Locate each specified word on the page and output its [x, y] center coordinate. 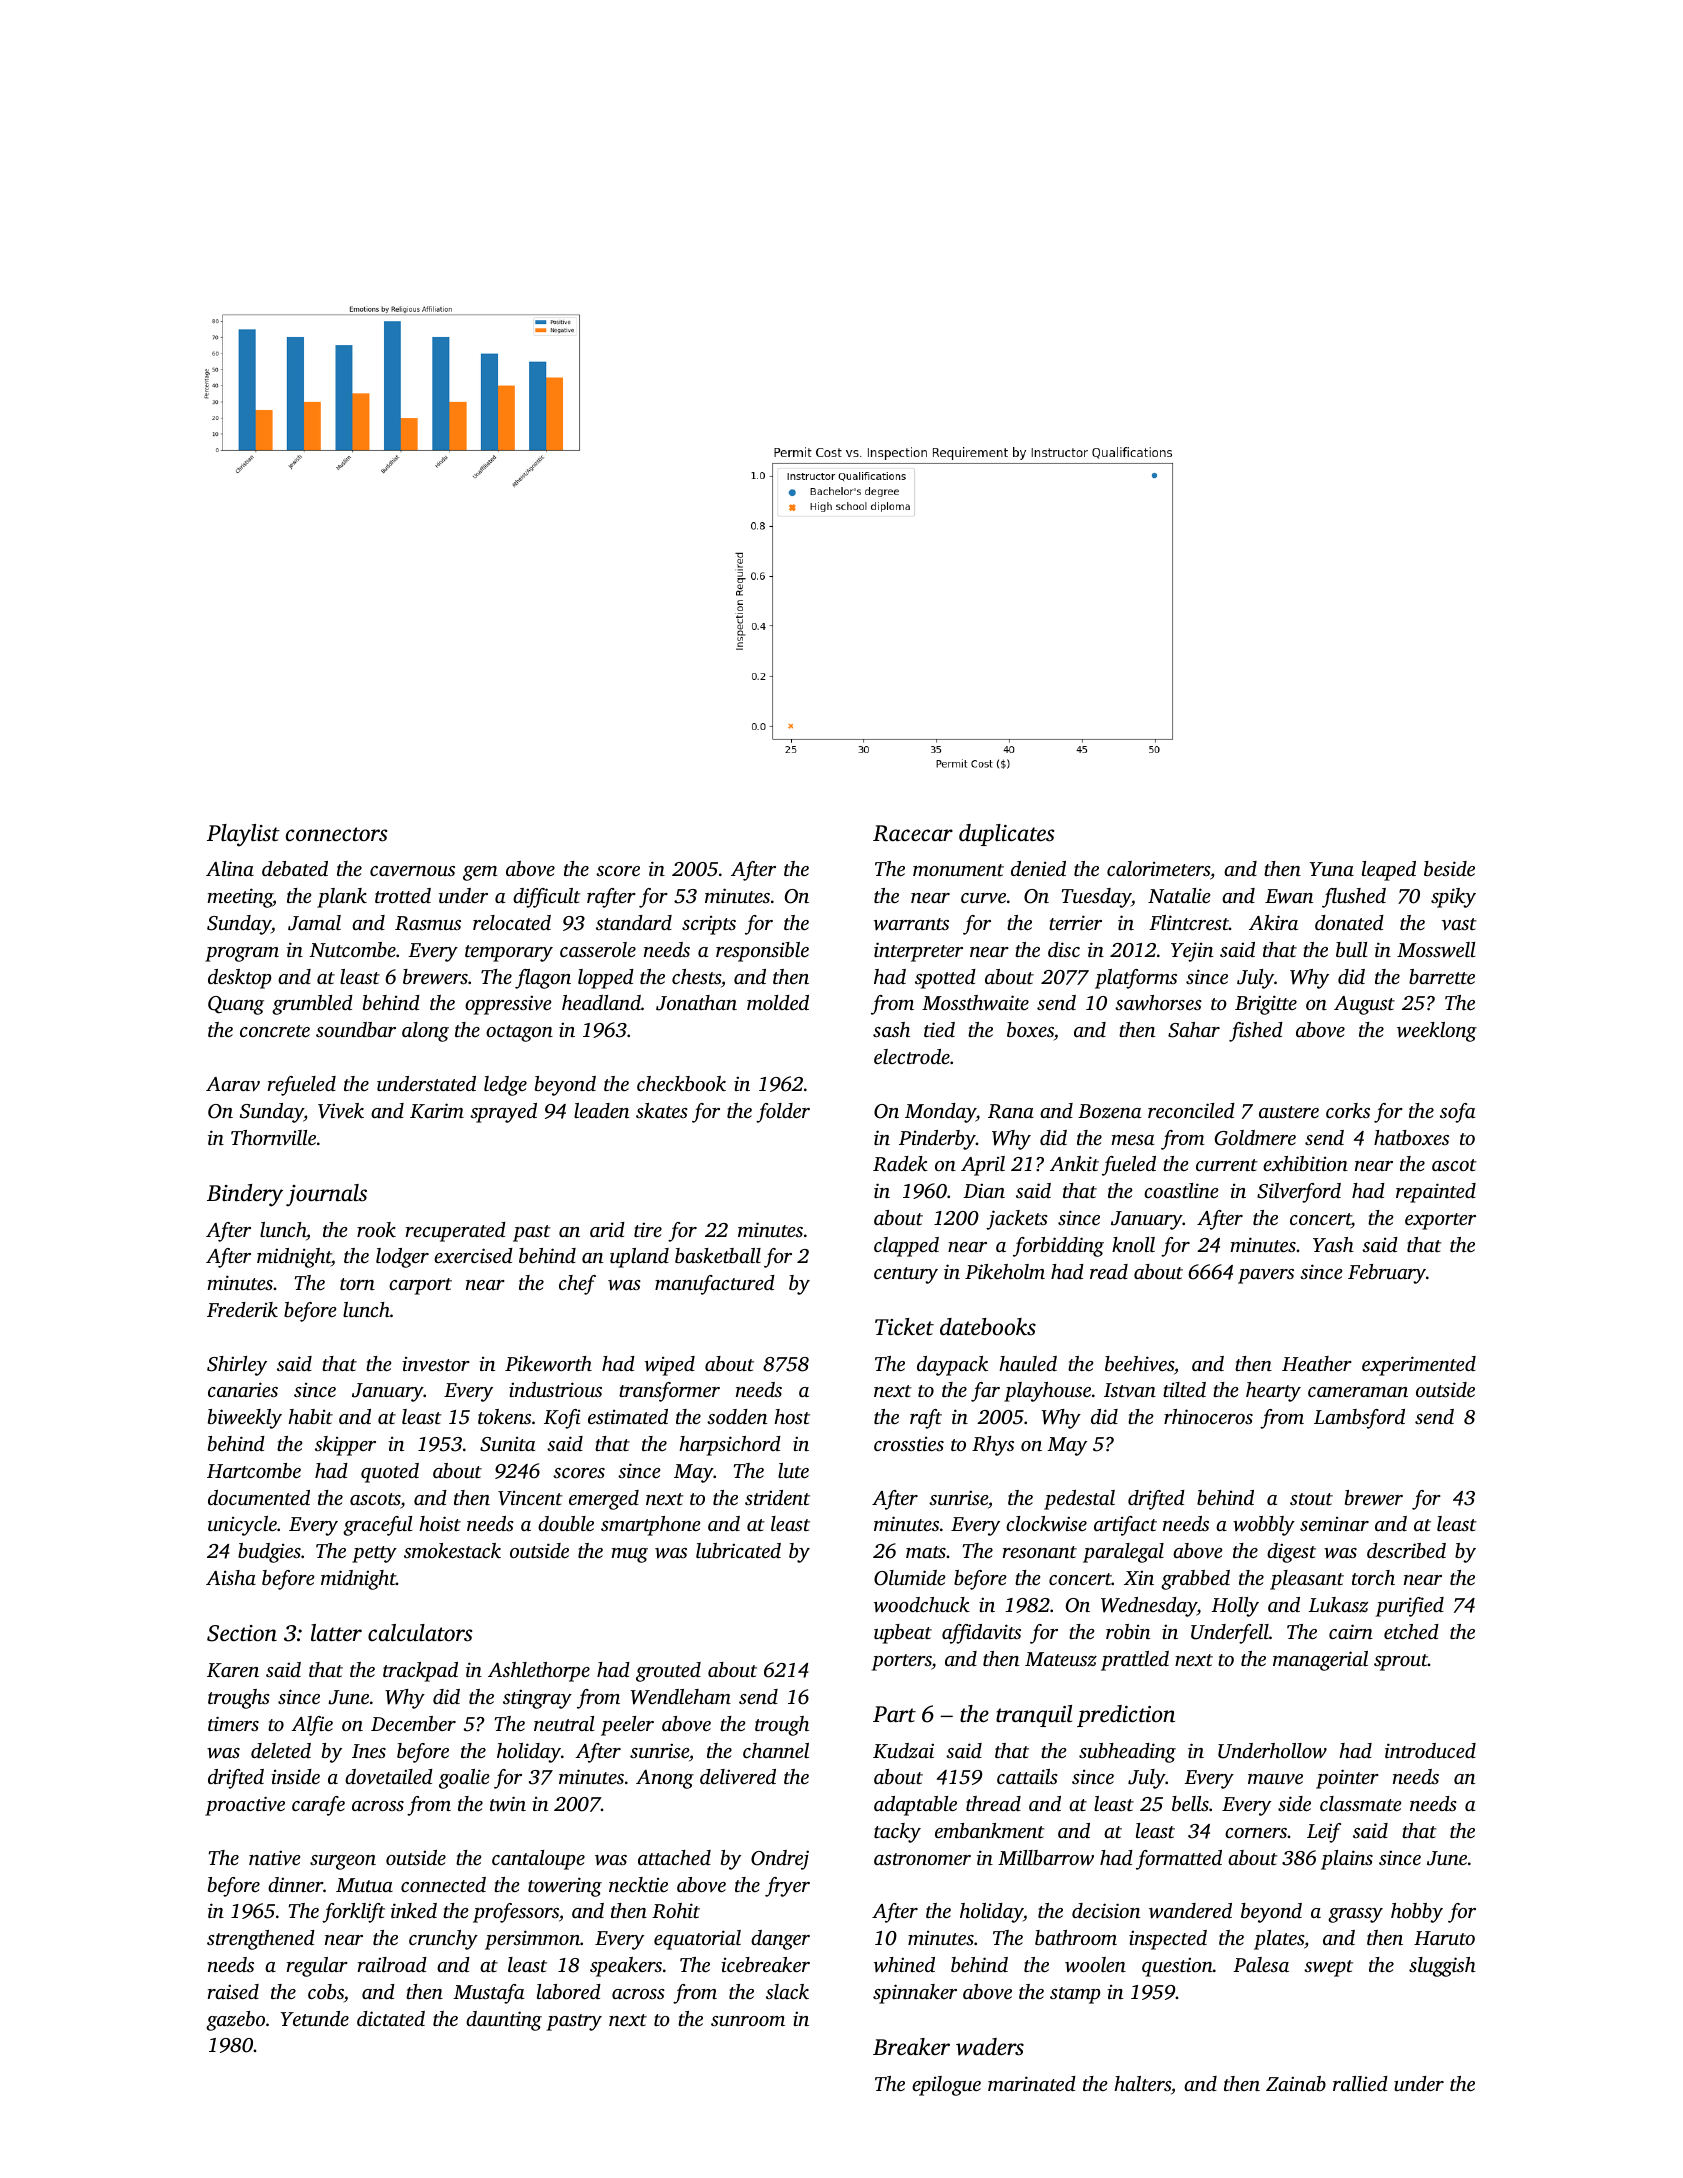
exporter [1440, 1221]
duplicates [1006, 835]
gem [480, 873]
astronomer [922, 1859]
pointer [1347, 1779]
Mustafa [488, 1994]
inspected [1168, 1940]
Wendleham [681, 1697]
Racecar [913, 833]
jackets [1017, 1220]
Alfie [312, 1726]
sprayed [503, 1113]
